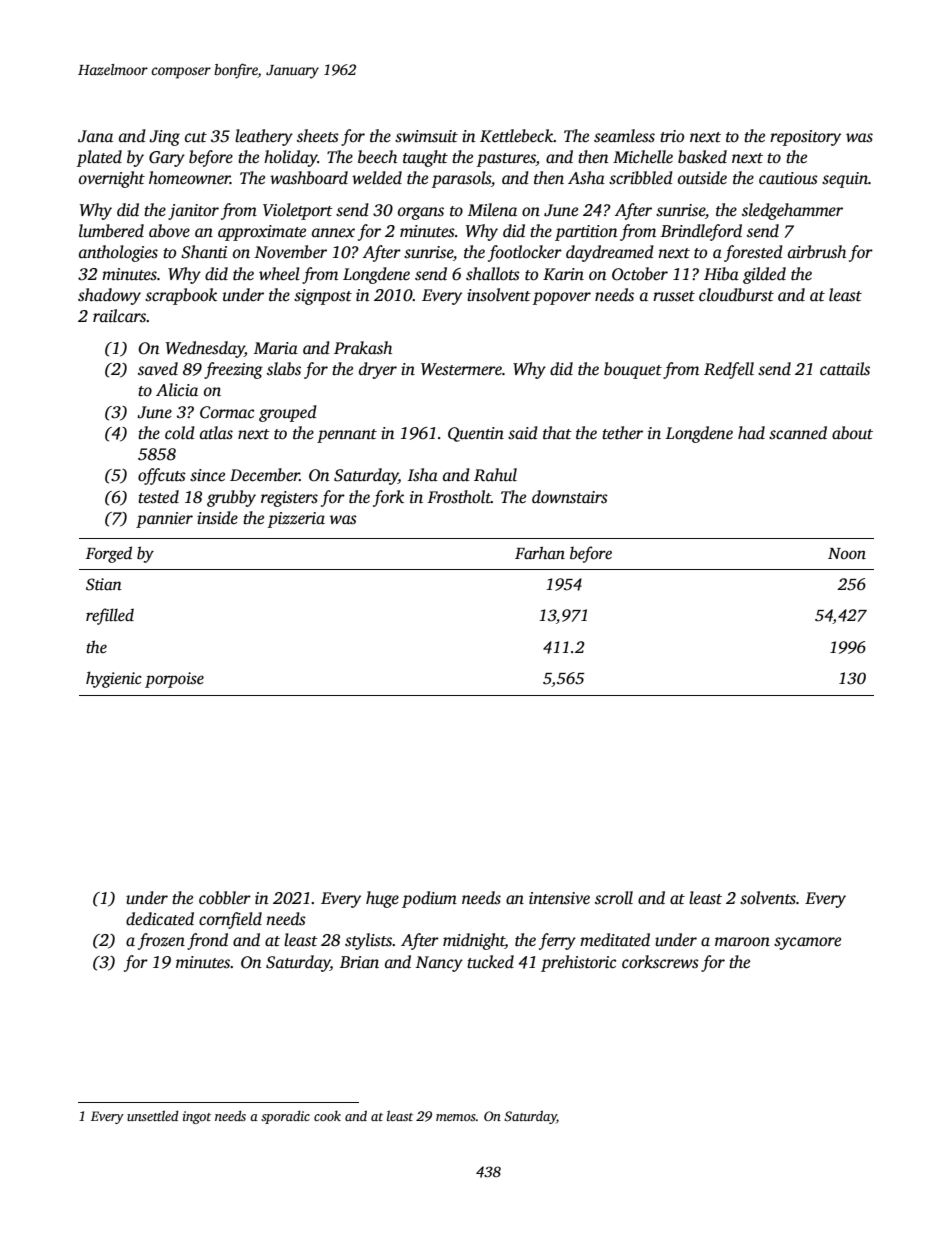 The width and height of the image is (952, 1233). Describe the element at coordinates (540, 553) in the image. I see `Farhan` at that location.
